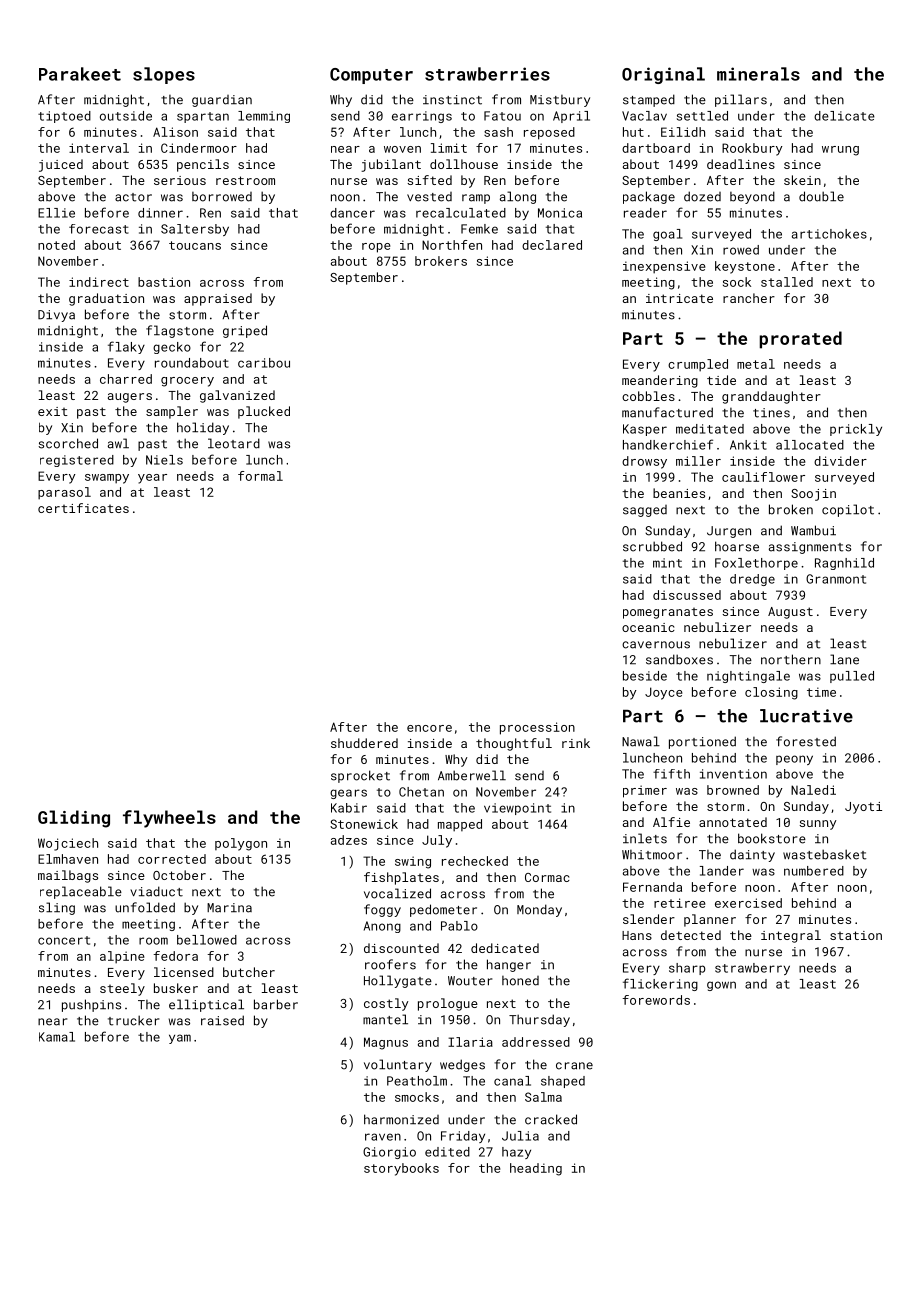 This image has width=924, height=1308. Describe the element at coordinates (260, 476) in the image. I see `formal` at that location.
